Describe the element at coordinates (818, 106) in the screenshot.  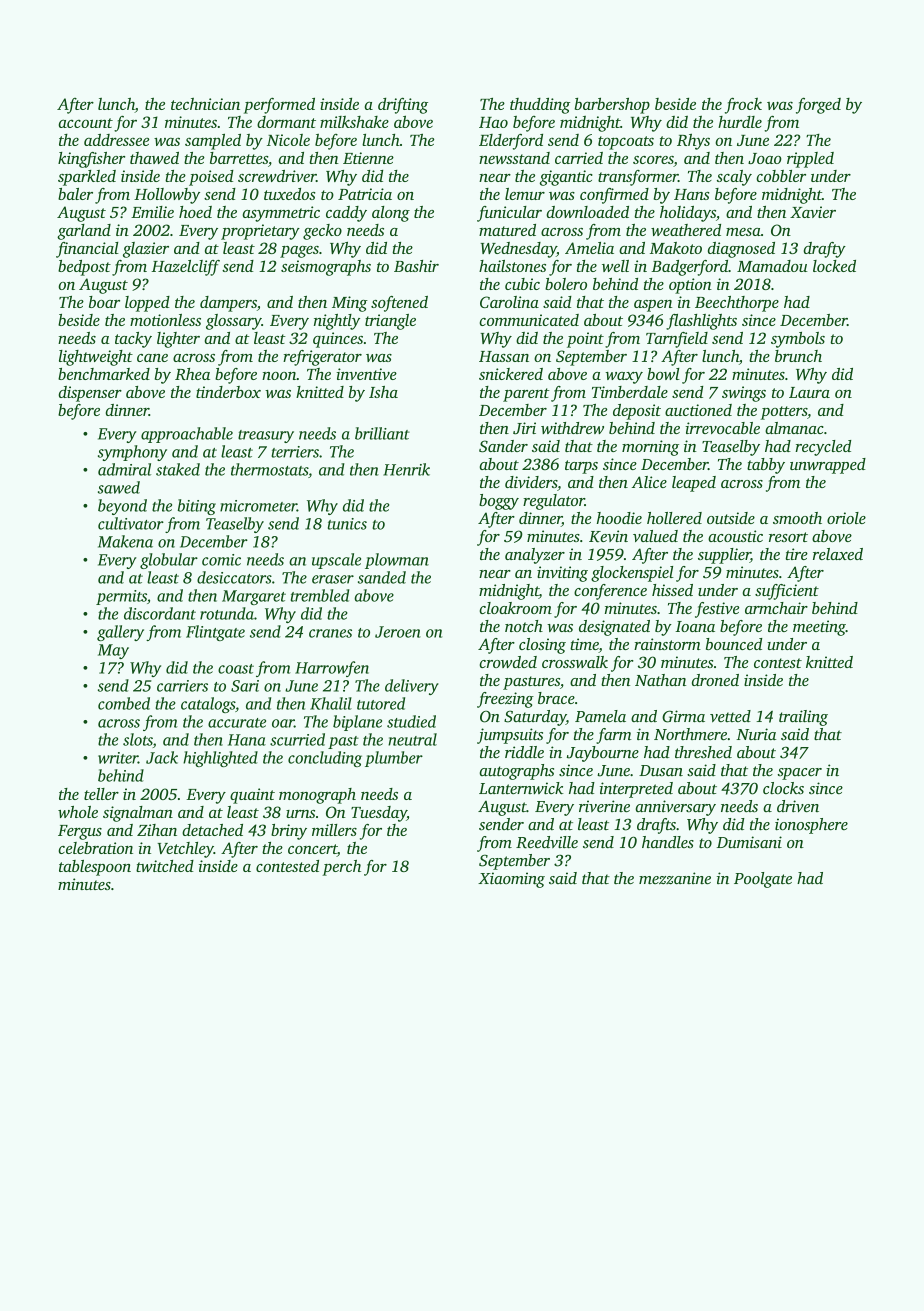
I see `forged` at that location.
